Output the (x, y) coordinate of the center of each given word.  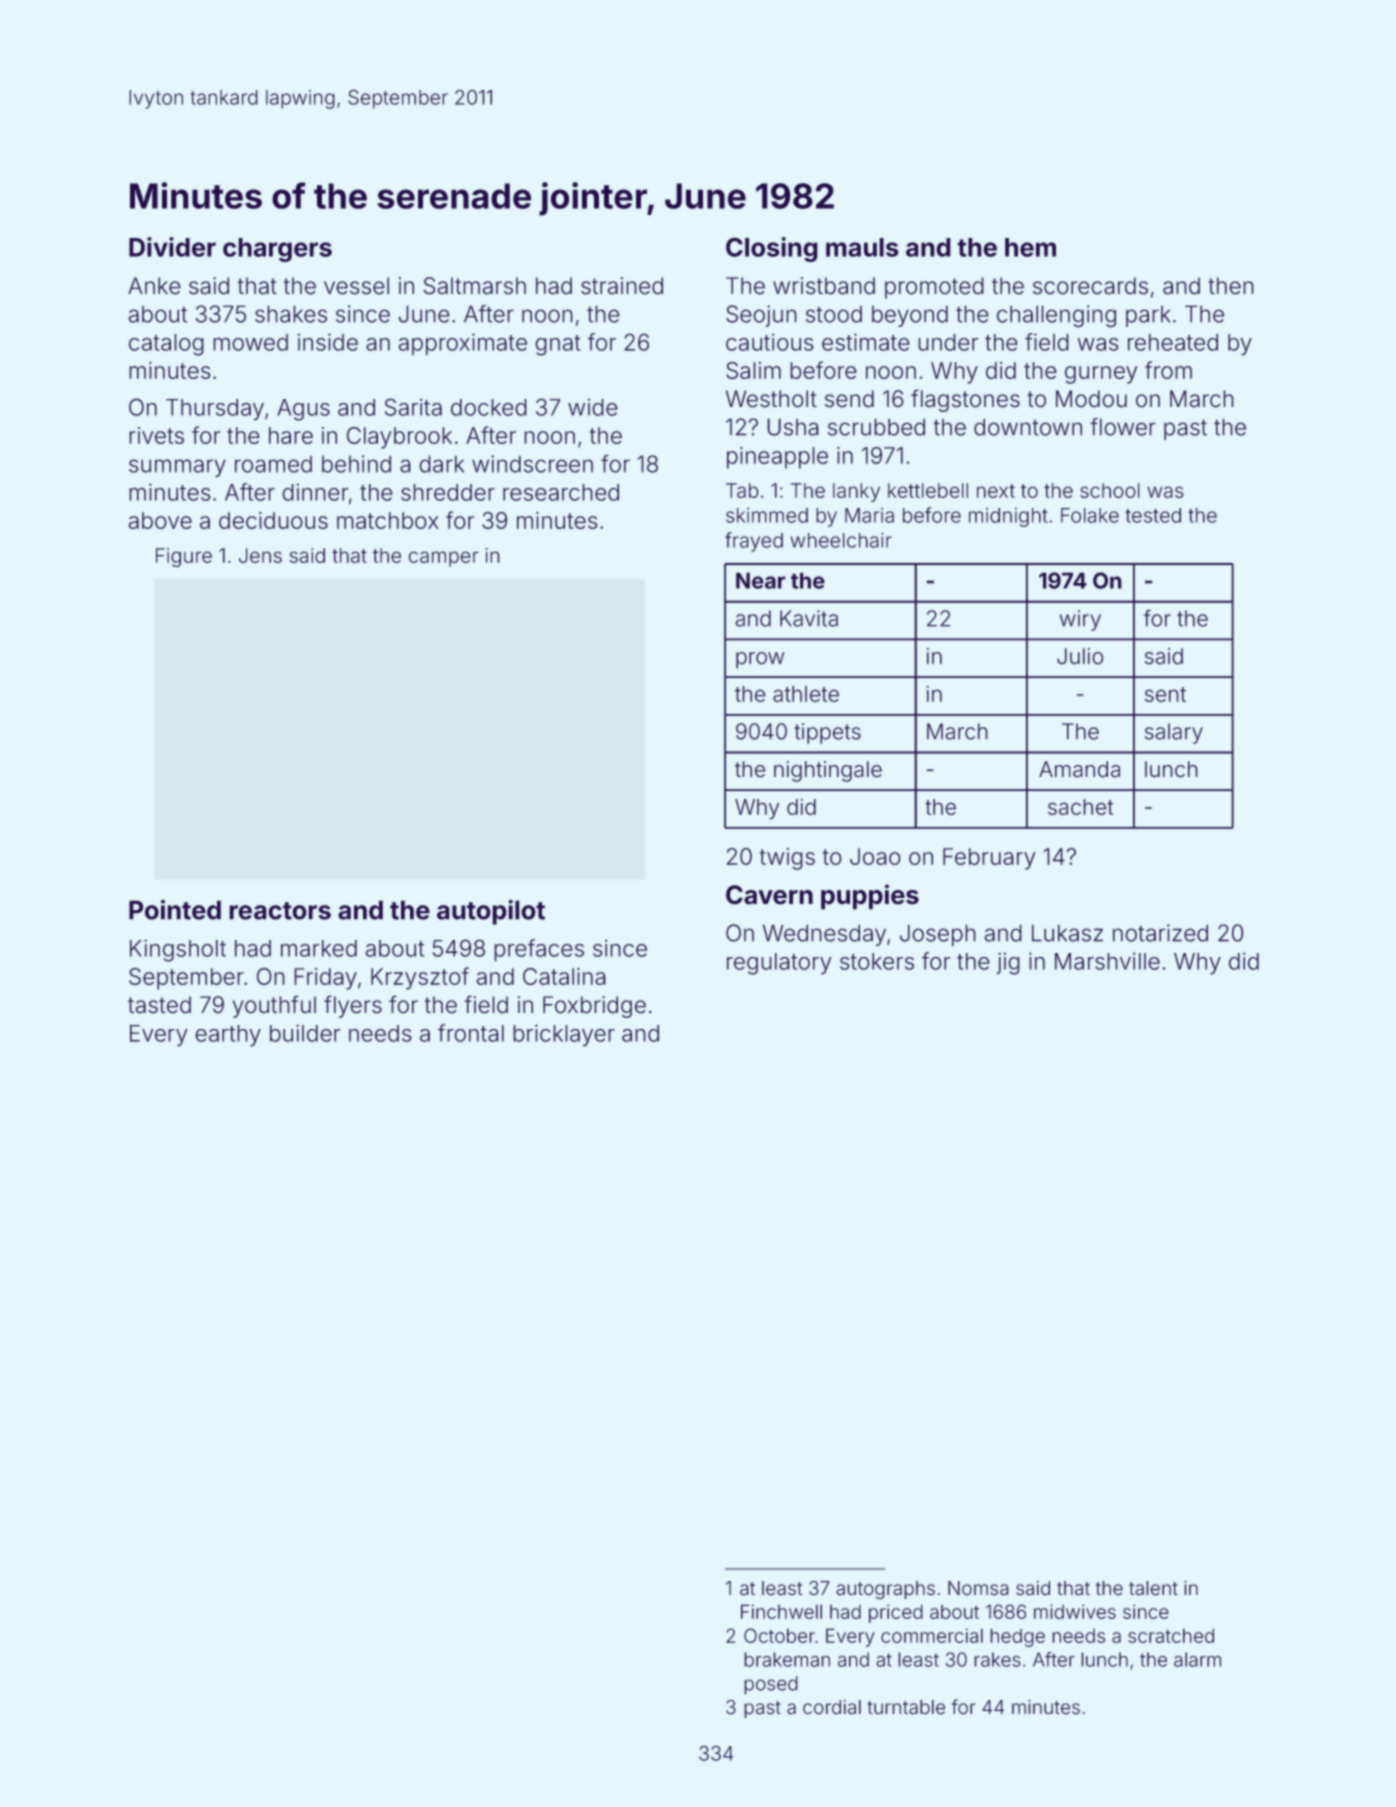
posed (771, 1685)
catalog (166, 345)
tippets (827, 733)
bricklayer (564, 1035)
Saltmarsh (475, 286)
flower (1123, 427)
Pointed (175, 910)
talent (1153, 1588)
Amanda (1079, 769)
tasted (159, 1005)
